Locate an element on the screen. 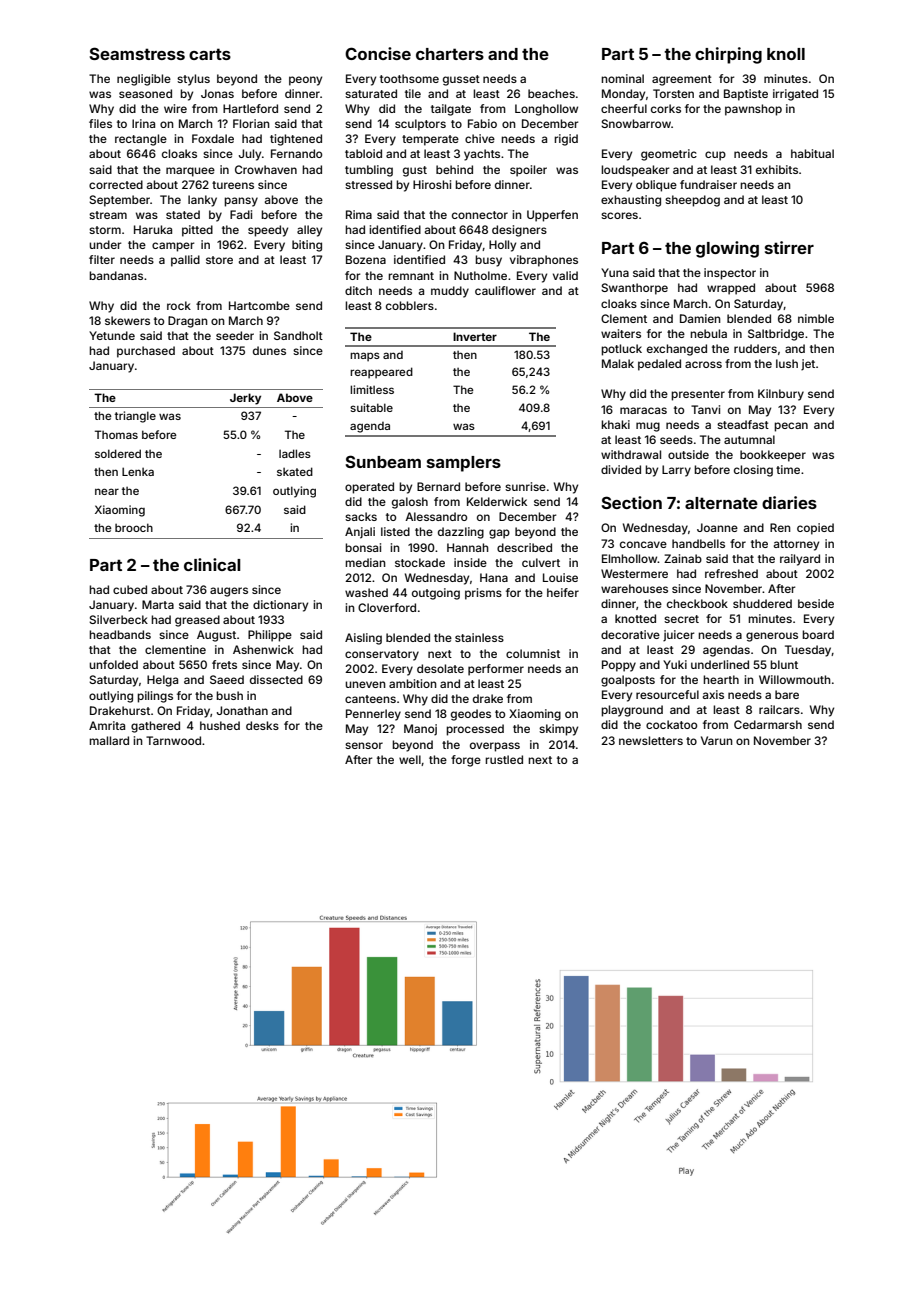 This screenshot has height=1308, width=924. sacks is located at coordinates (361, 516).
